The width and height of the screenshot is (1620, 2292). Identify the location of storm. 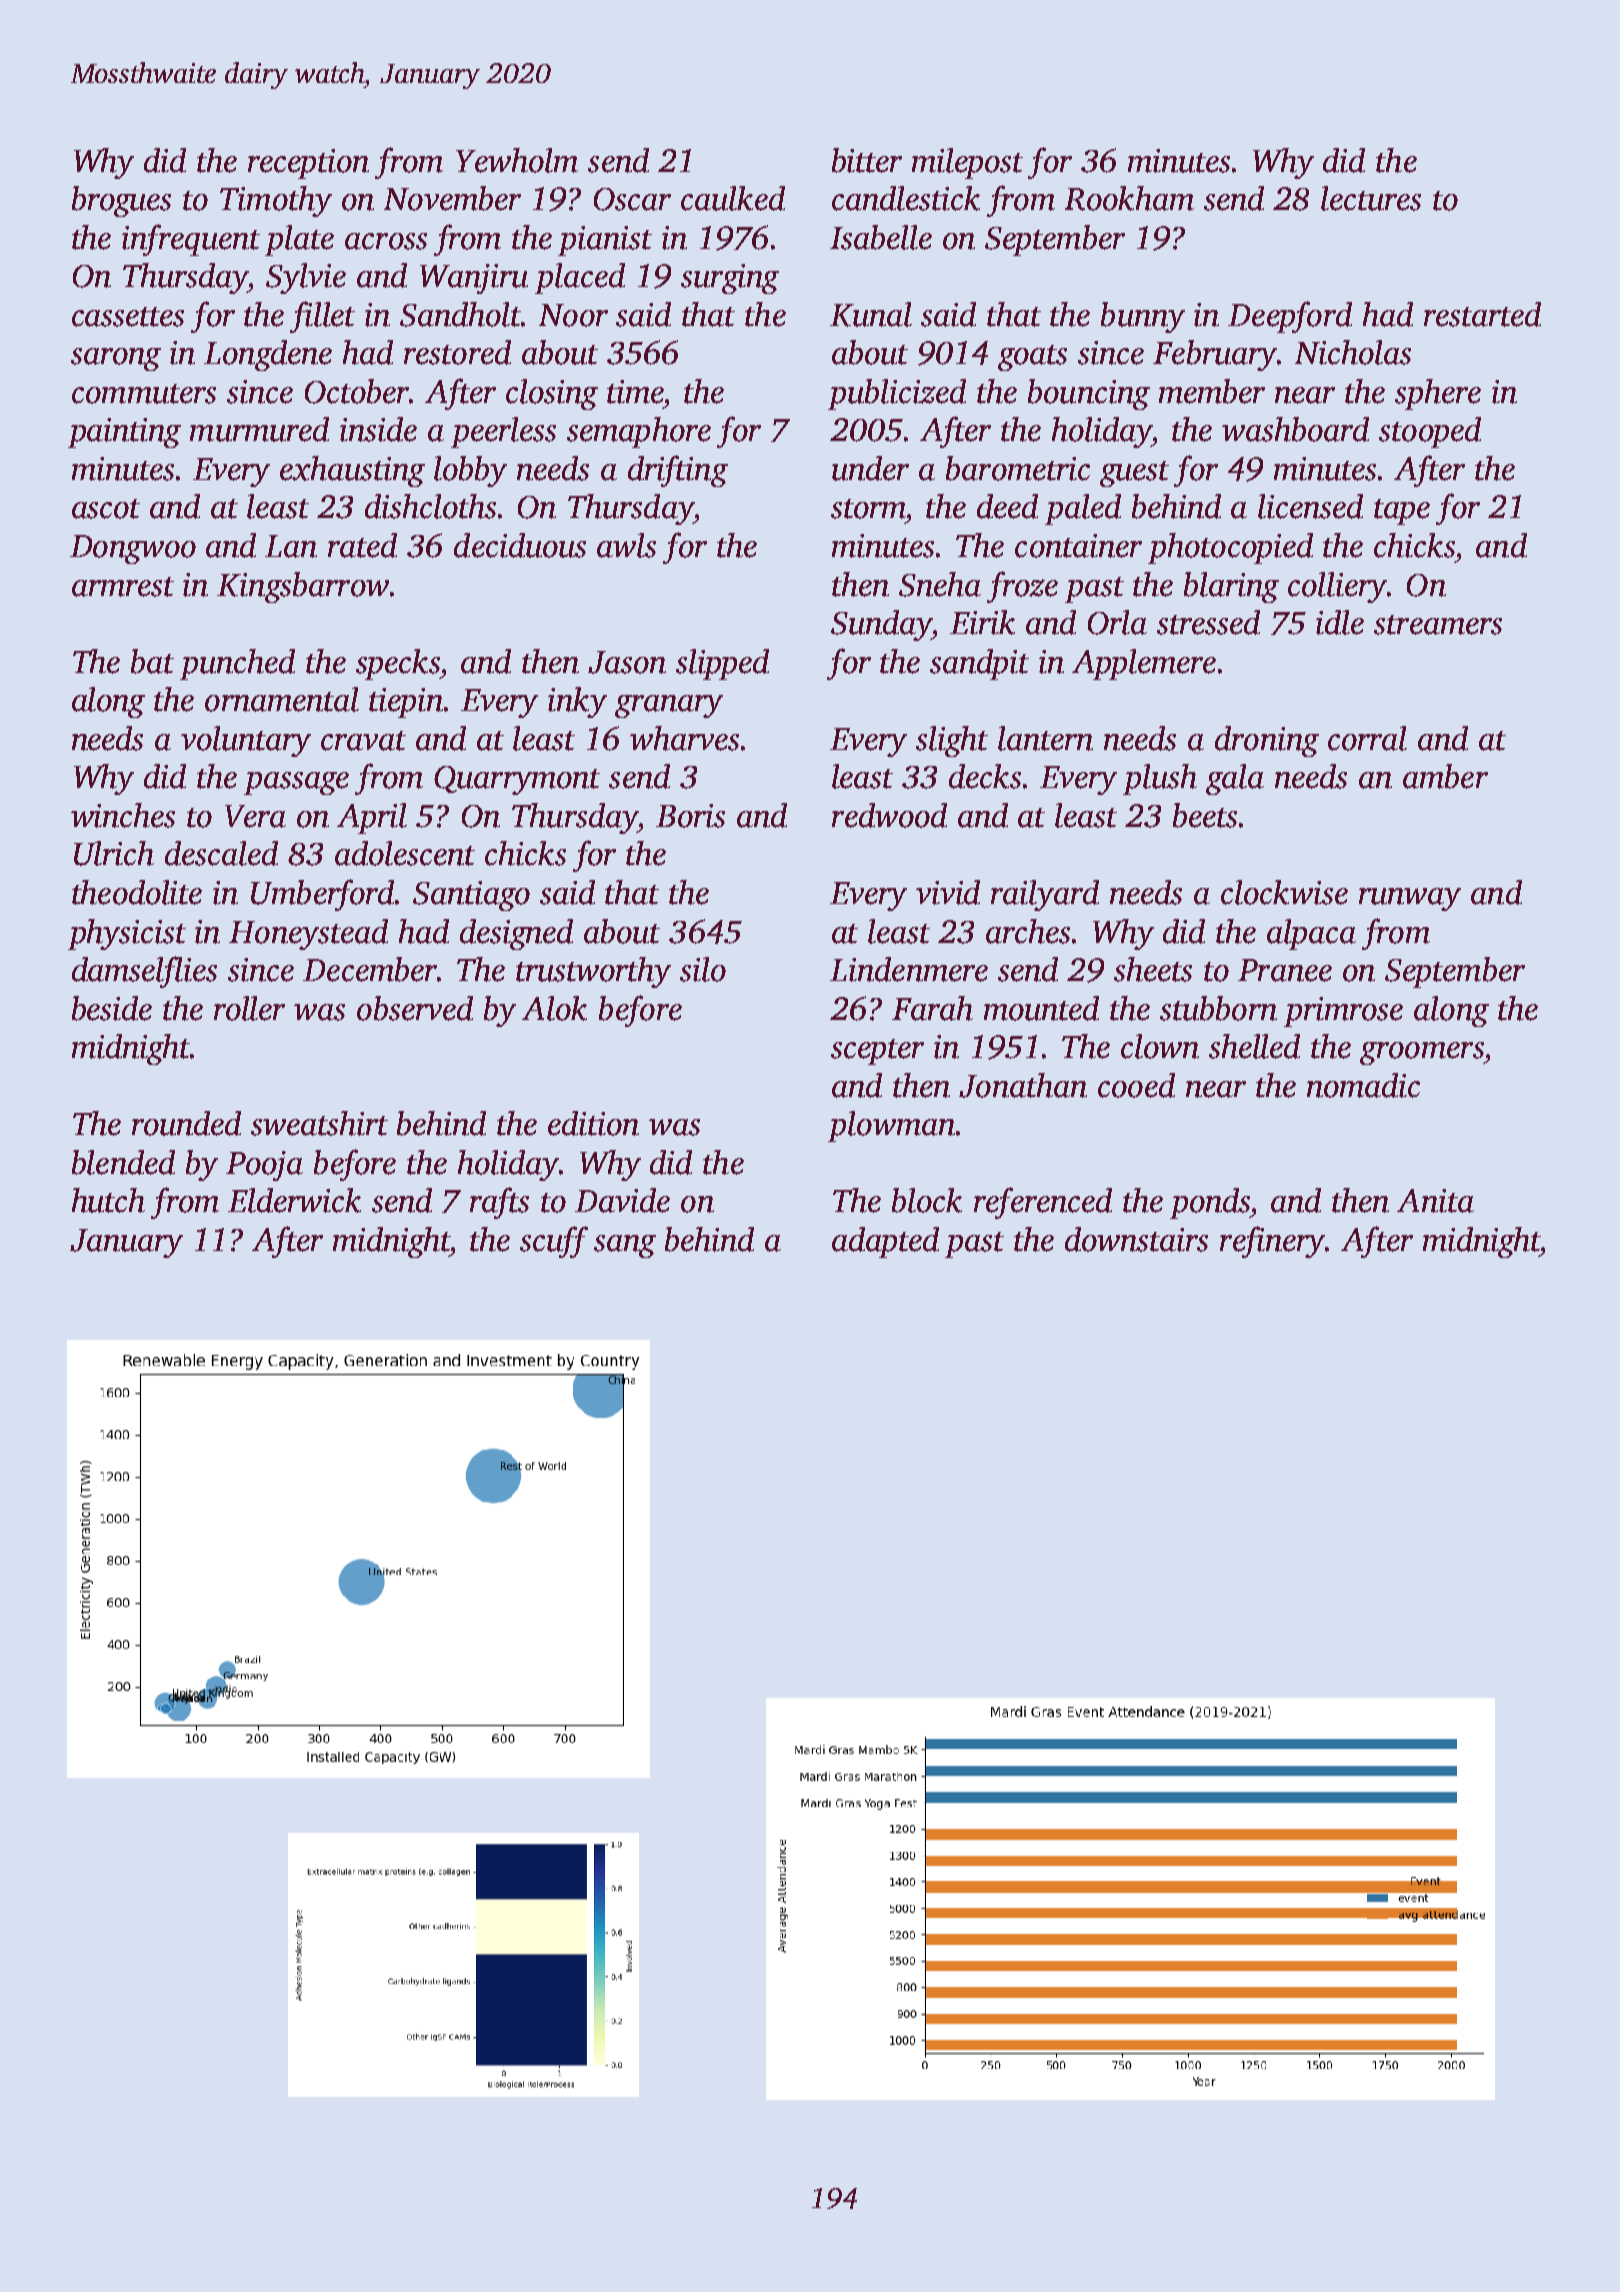
(868, 509).
